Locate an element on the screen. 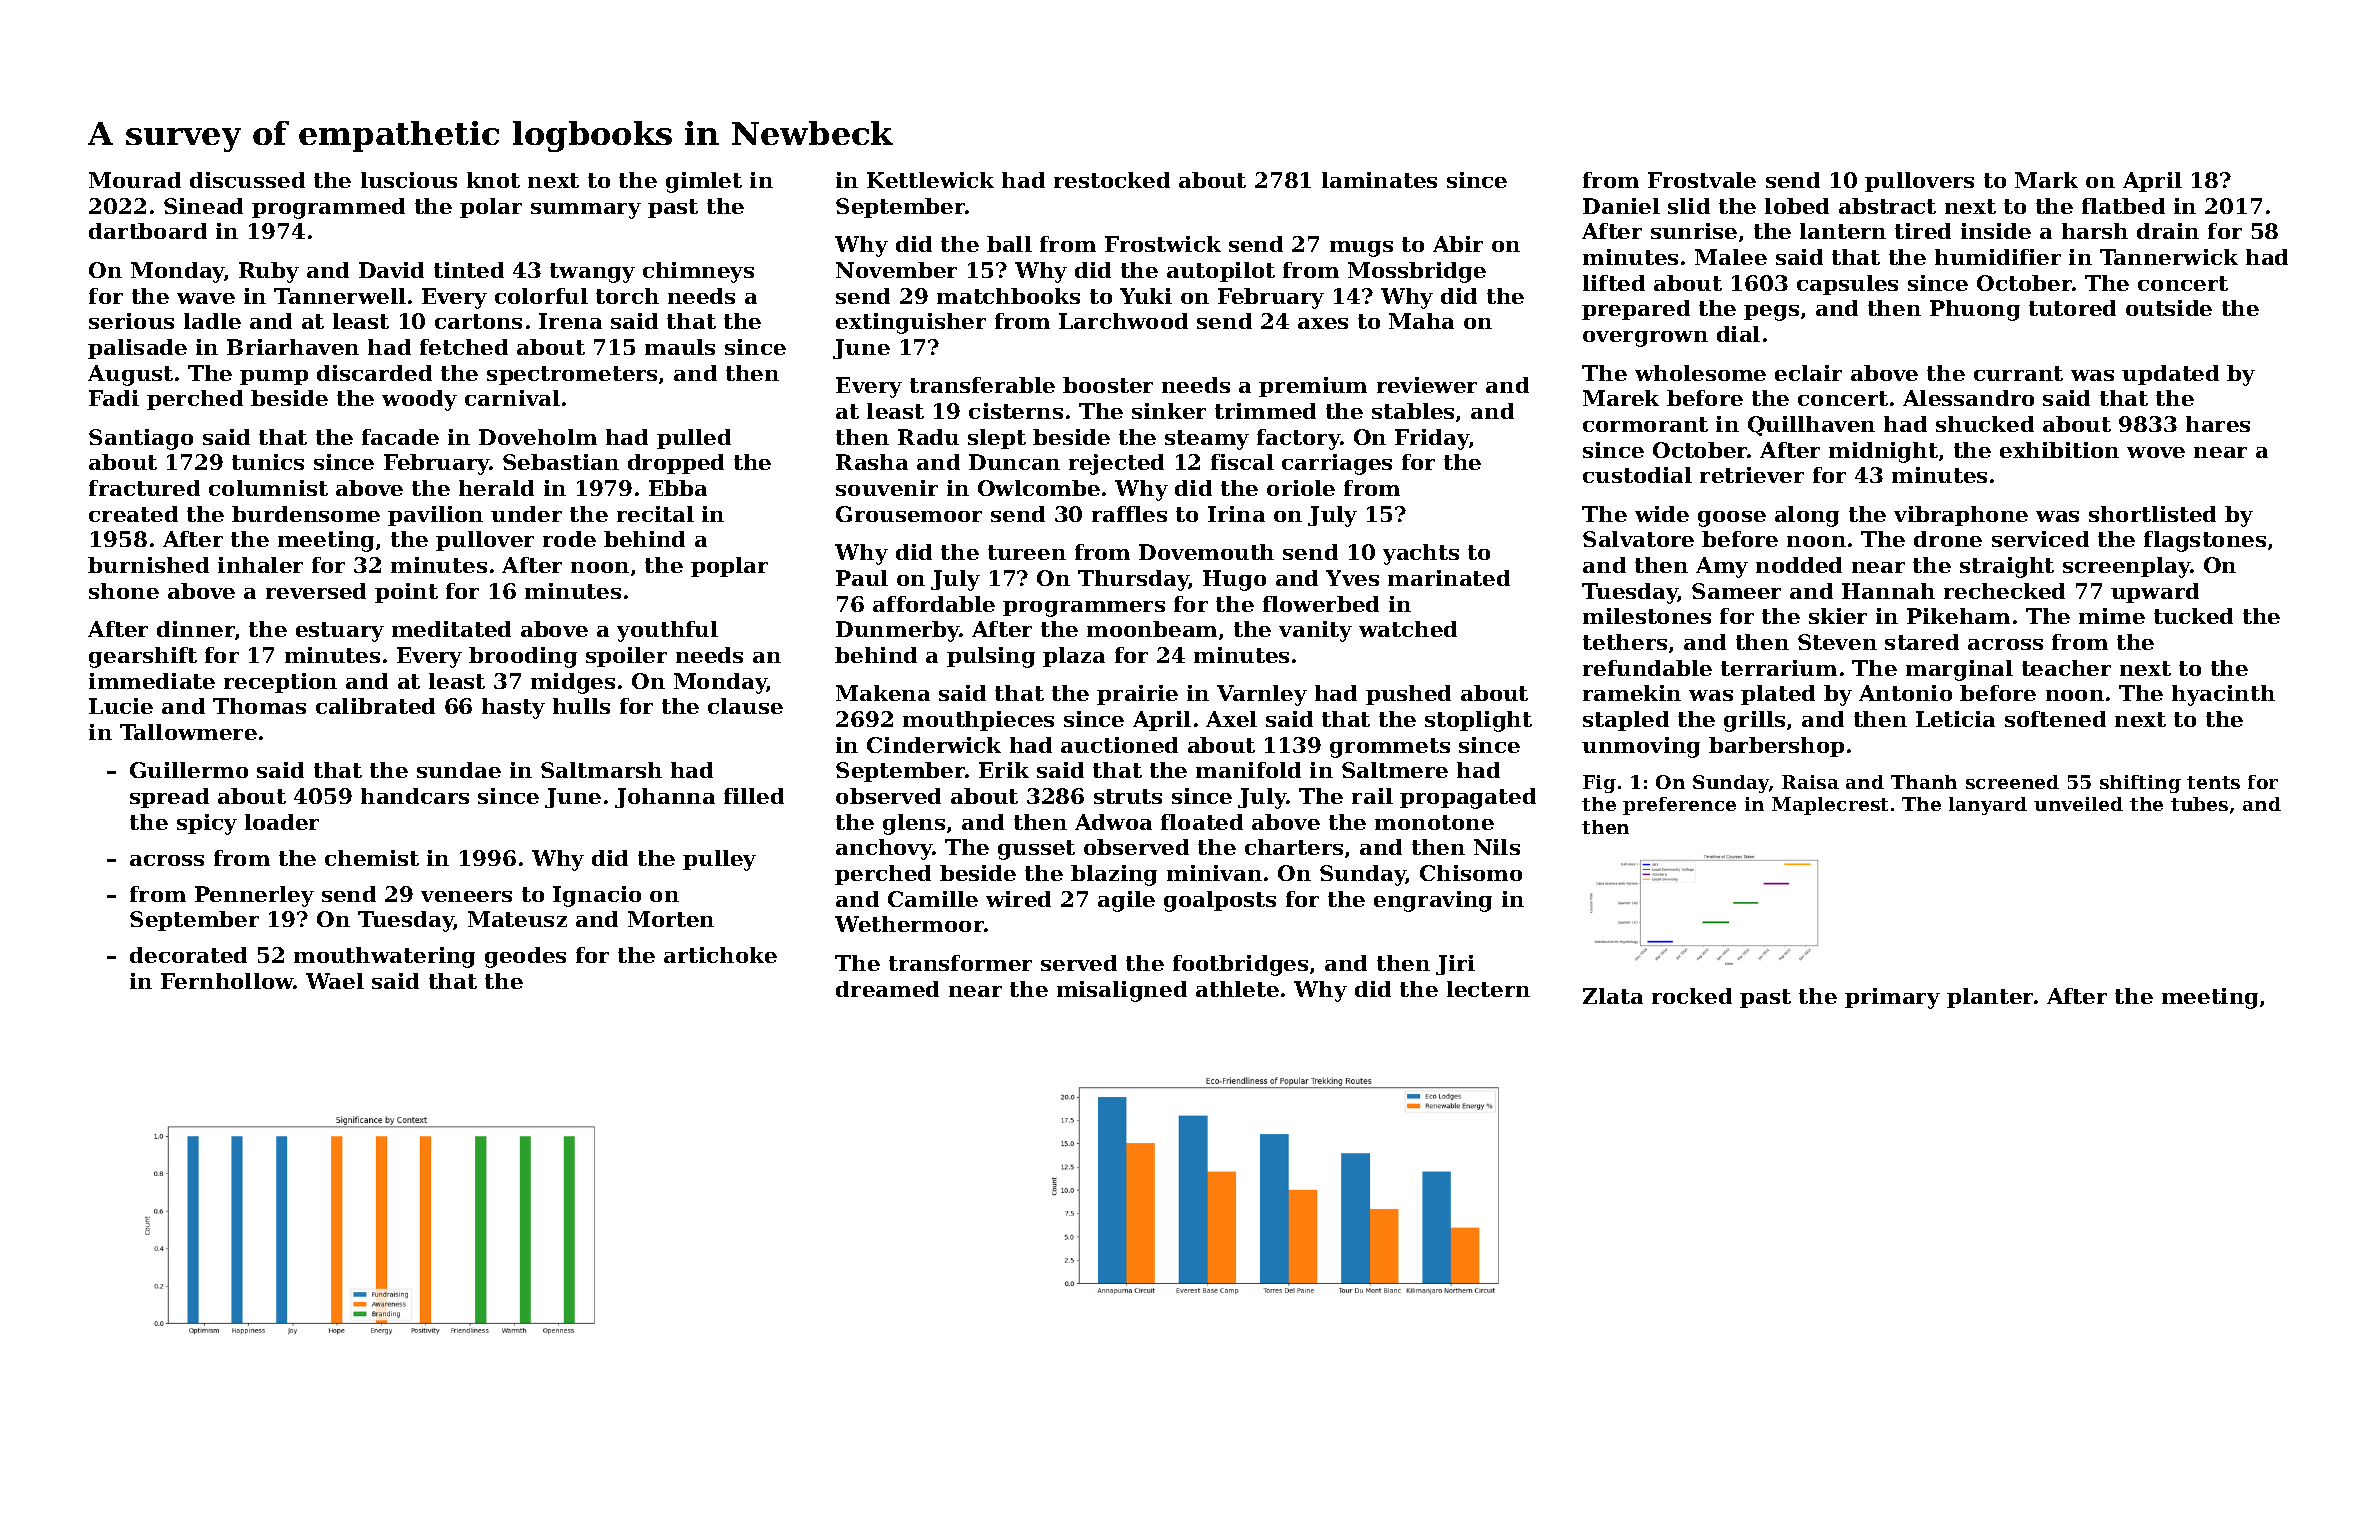 The width and height of the screenshot is (2380, 1540). planter is located at coordinates (1990, 998).
